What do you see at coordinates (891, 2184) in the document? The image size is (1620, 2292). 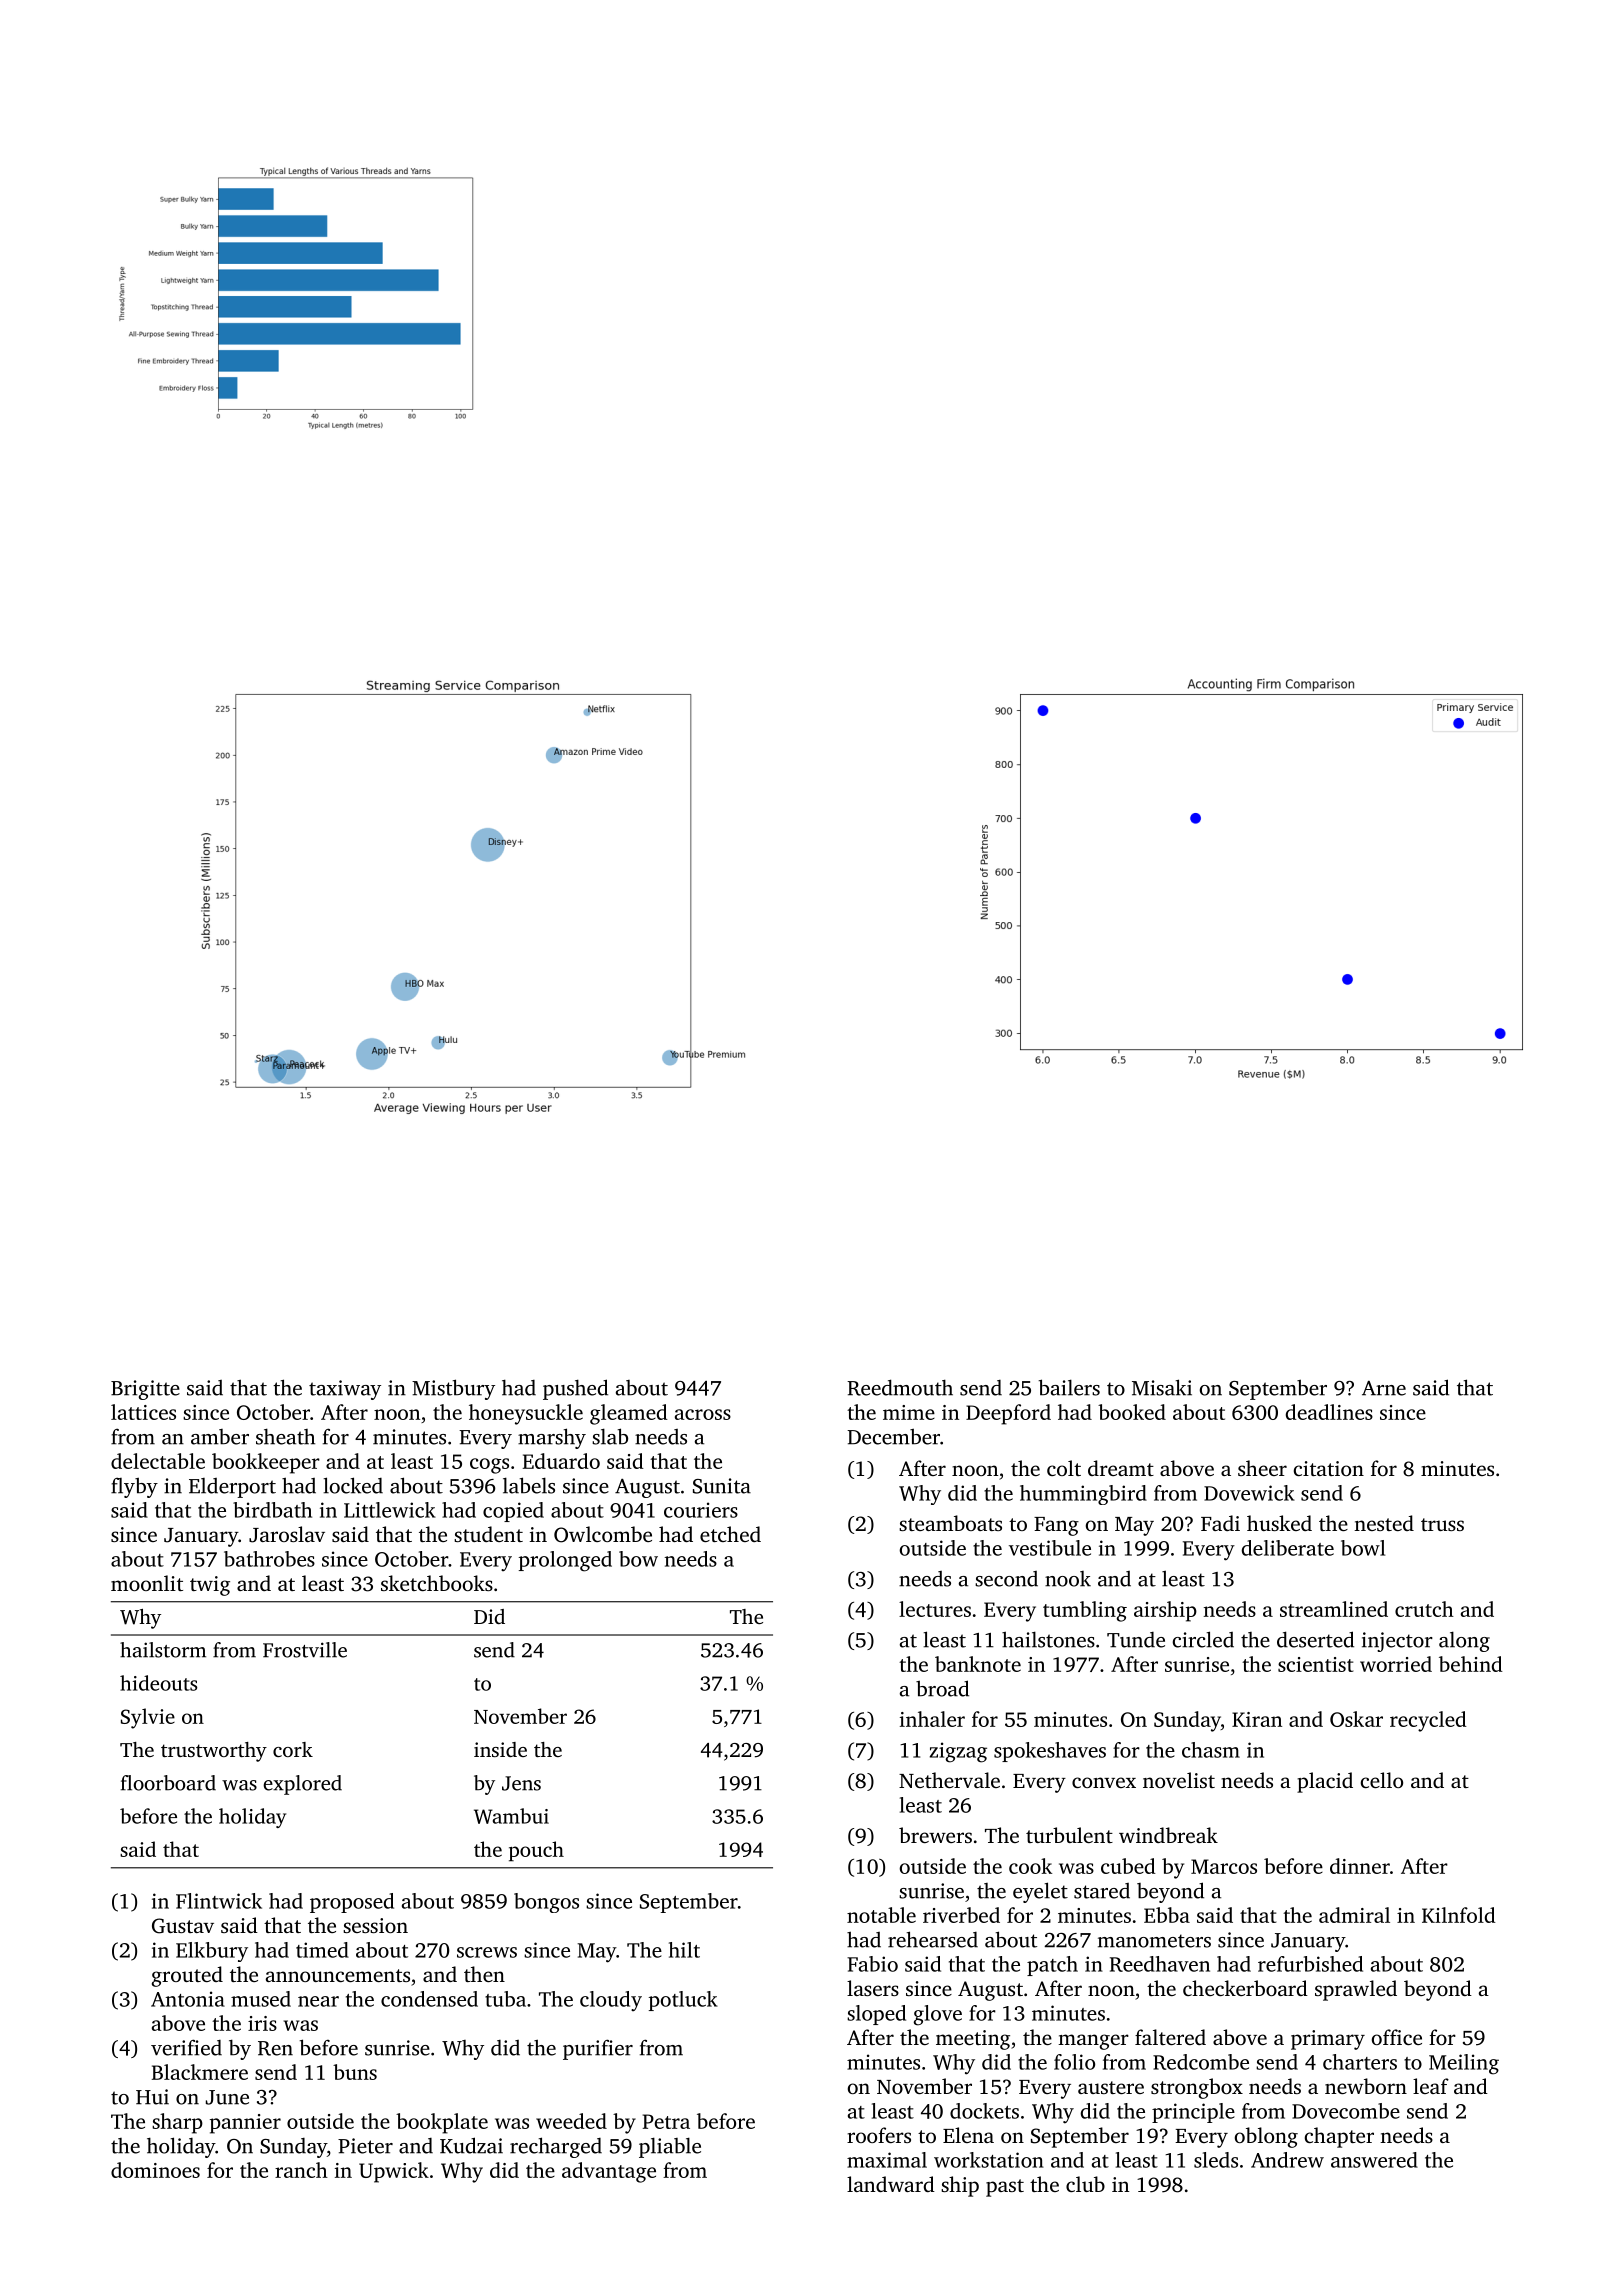 I see `landward` at bounding box center [891, 2184].
